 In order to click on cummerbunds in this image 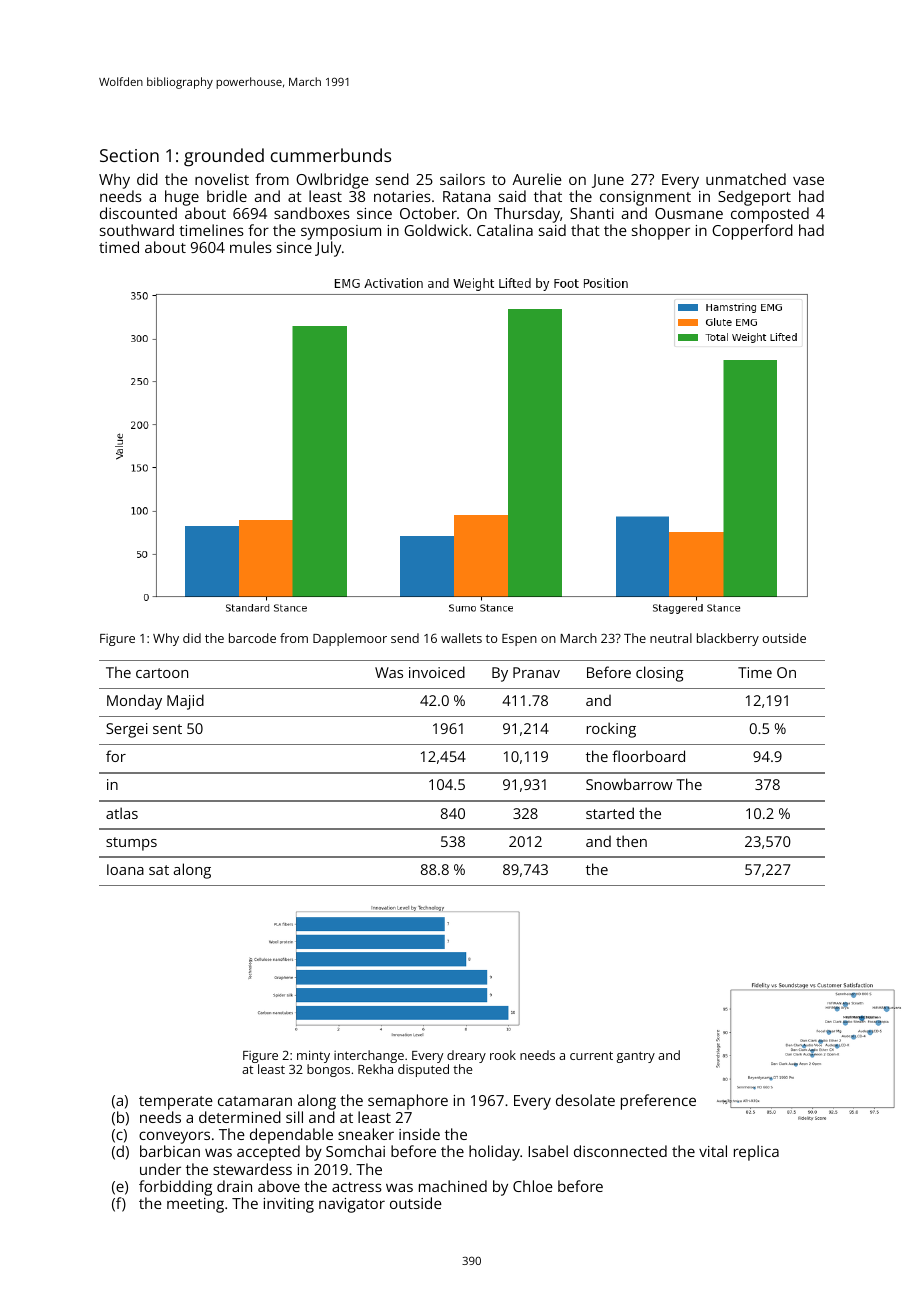, I will do `click(331, 155)`.
